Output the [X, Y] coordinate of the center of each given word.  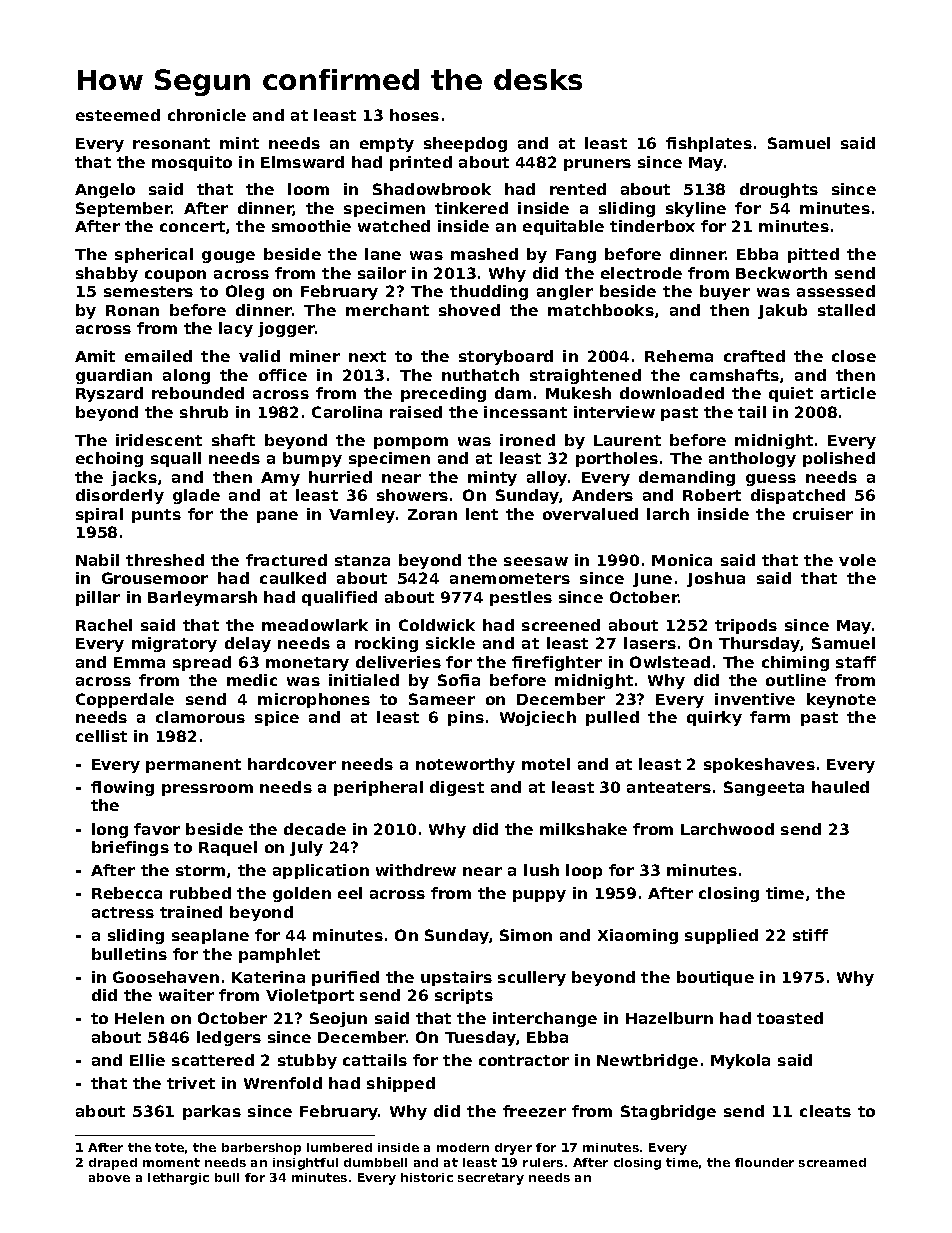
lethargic [178, 1179]
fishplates [709, 144]
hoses [414, 115]
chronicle [207, 115]
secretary [491, 1179]
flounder [764, 1162]
